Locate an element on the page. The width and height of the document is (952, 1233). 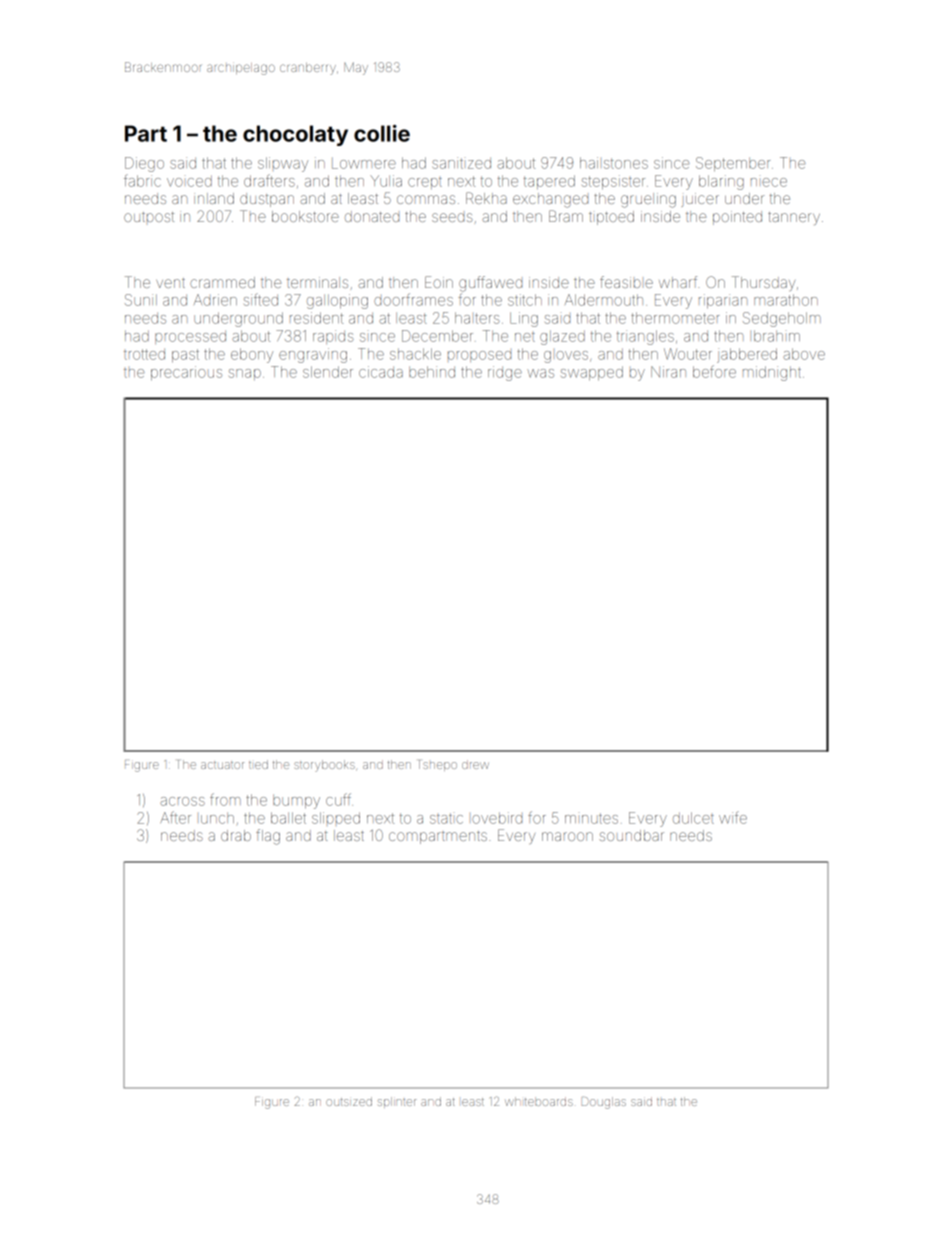
static is located at coordinates (446, 818).
